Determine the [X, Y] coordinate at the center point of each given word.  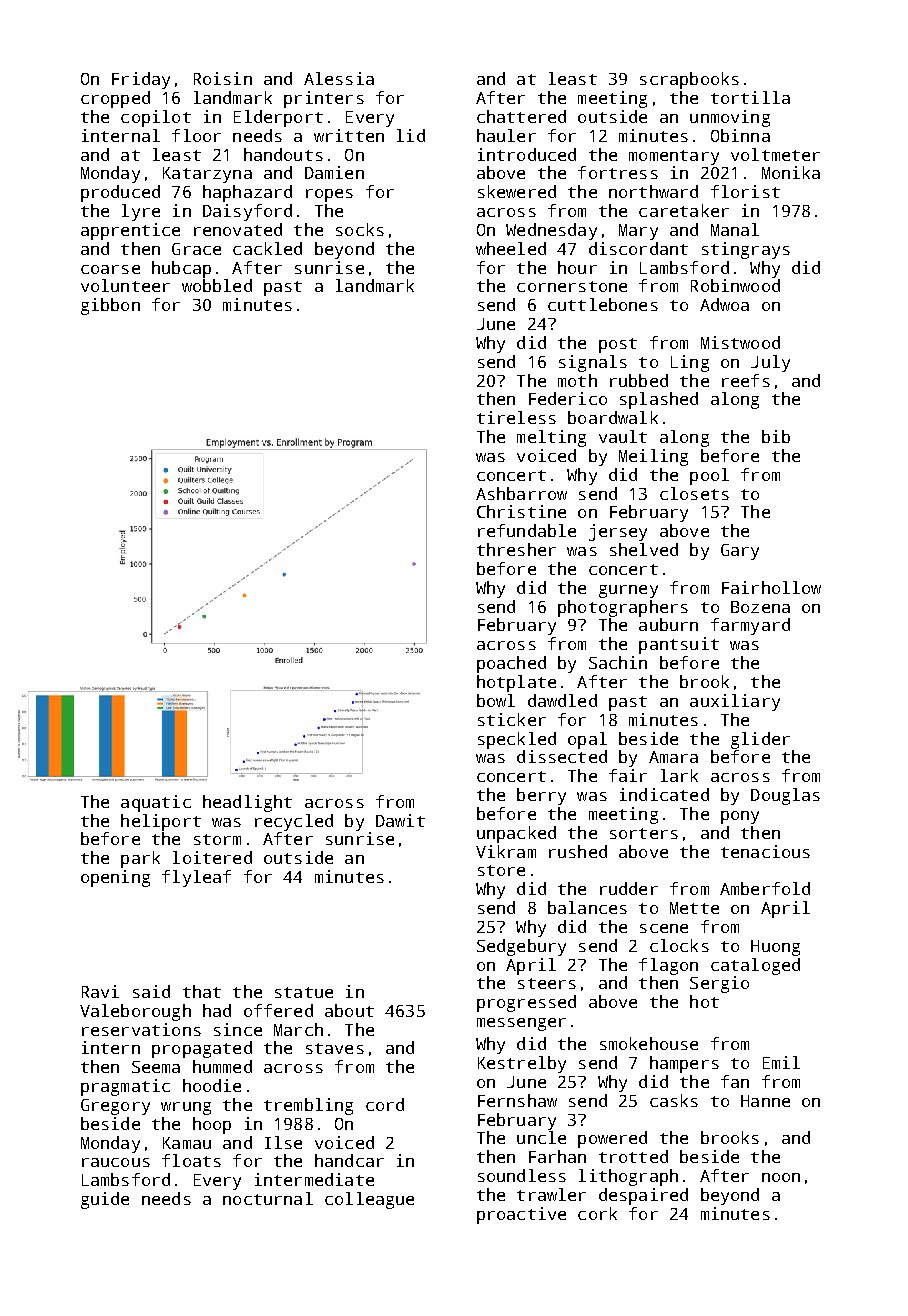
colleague [369, 1200]
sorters [644, 833]
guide [105, 1200]
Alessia [339, 78]
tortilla [750, 97]
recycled [294, 822]
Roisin [223, 78]
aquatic [156, 803]
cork [597, 1213]
